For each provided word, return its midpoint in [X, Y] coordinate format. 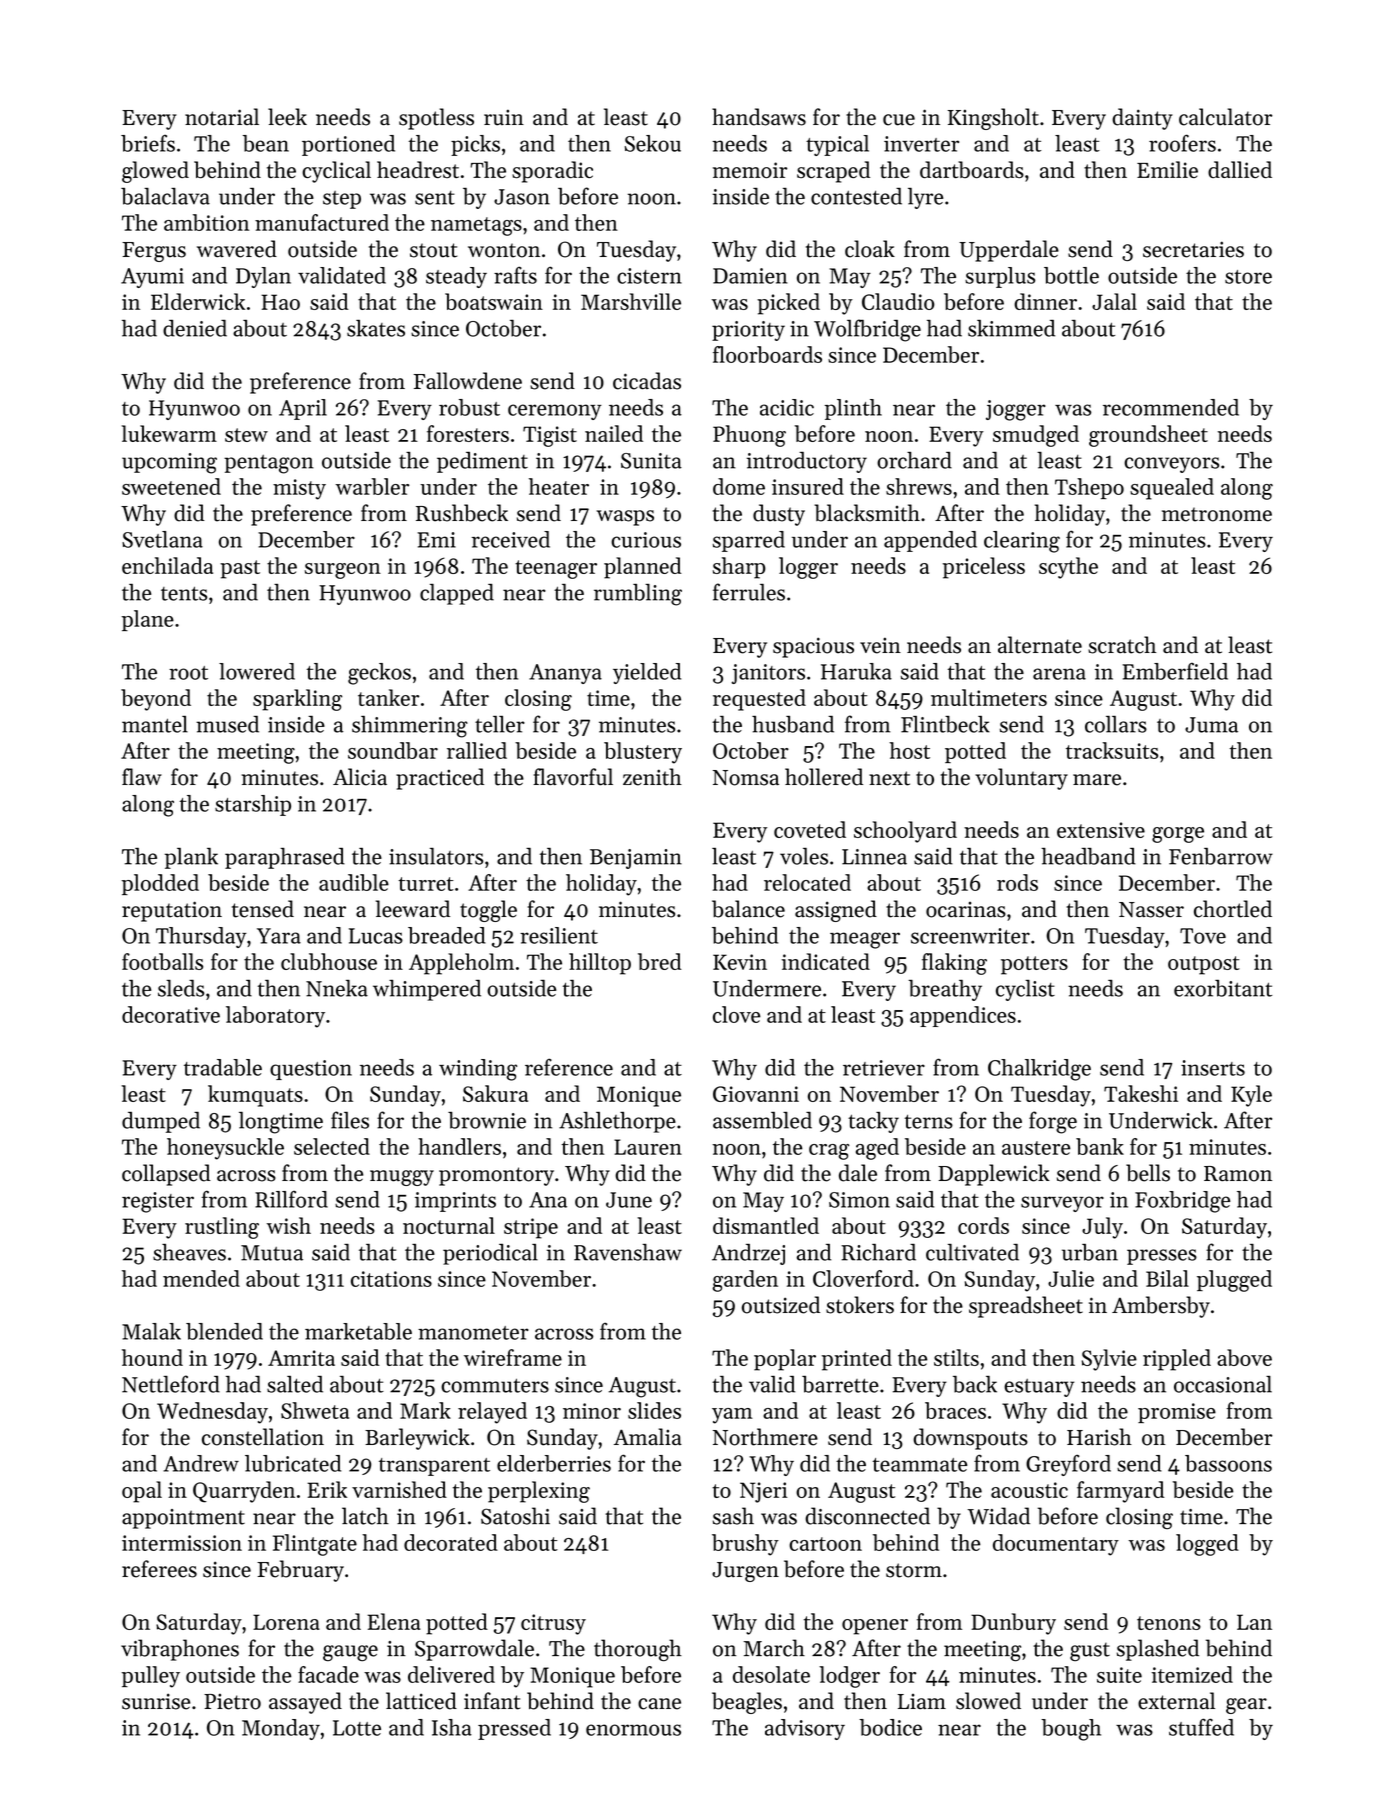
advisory [805, 1729]
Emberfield [1175, 671]
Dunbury [1013, 1624]
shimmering [410, 727]
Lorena [286, 1622]
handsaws [759, 117]
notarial [222, 117]
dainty [1142, 119]
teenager [556, 569]
